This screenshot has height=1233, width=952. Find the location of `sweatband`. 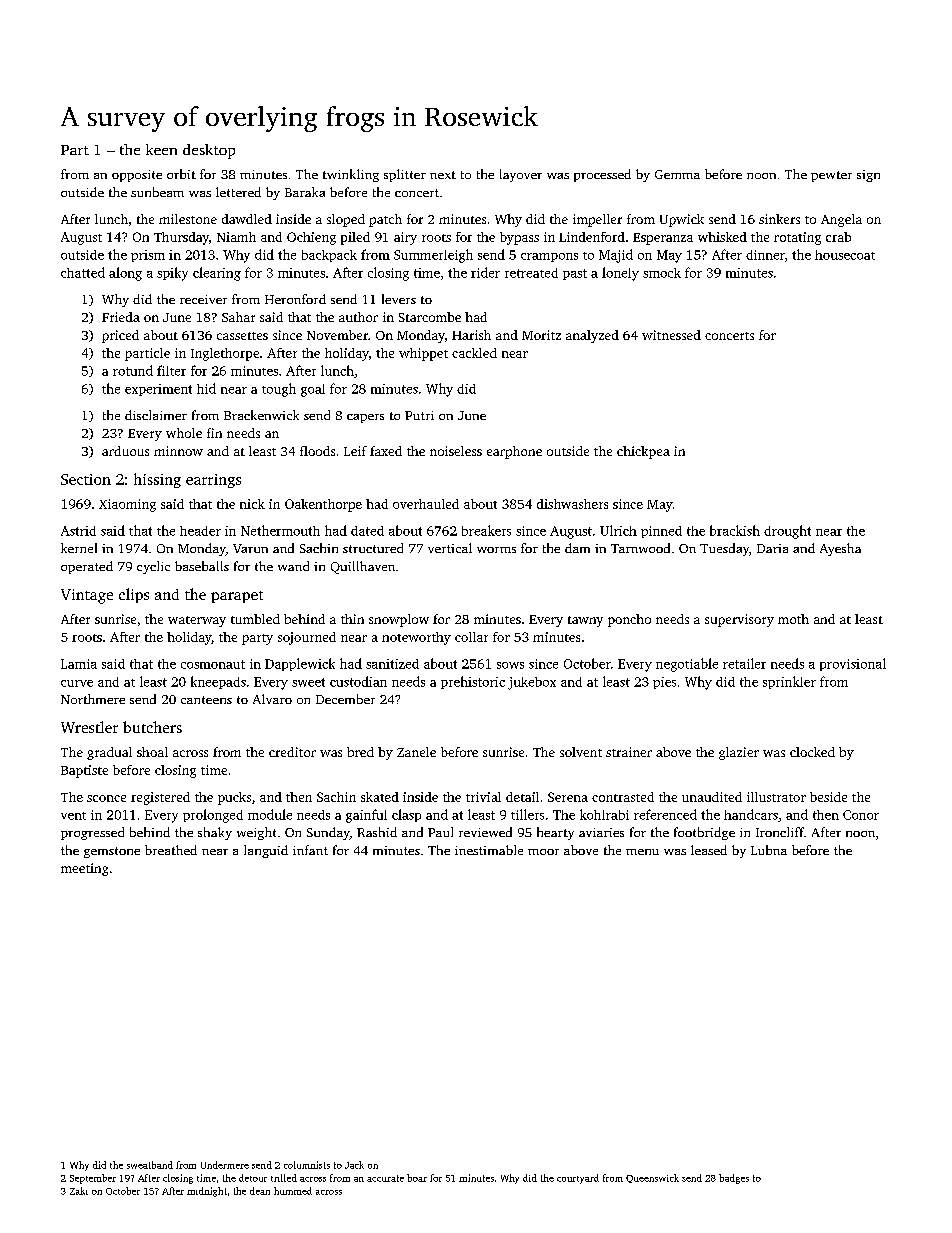

sweatband is located at coordinates (150, 1165).
